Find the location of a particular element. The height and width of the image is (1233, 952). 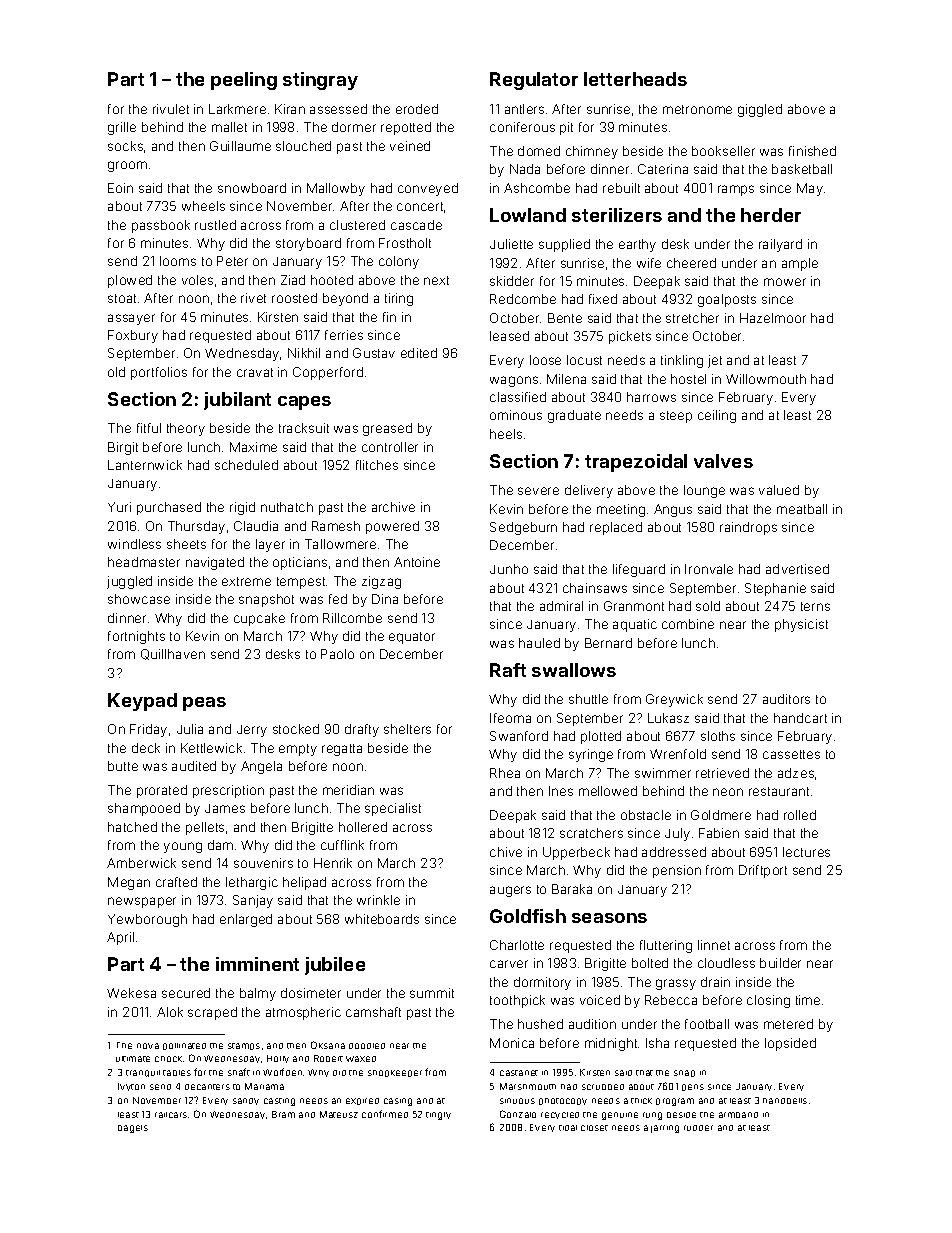

shelters is located at coordinates (407, 729).
